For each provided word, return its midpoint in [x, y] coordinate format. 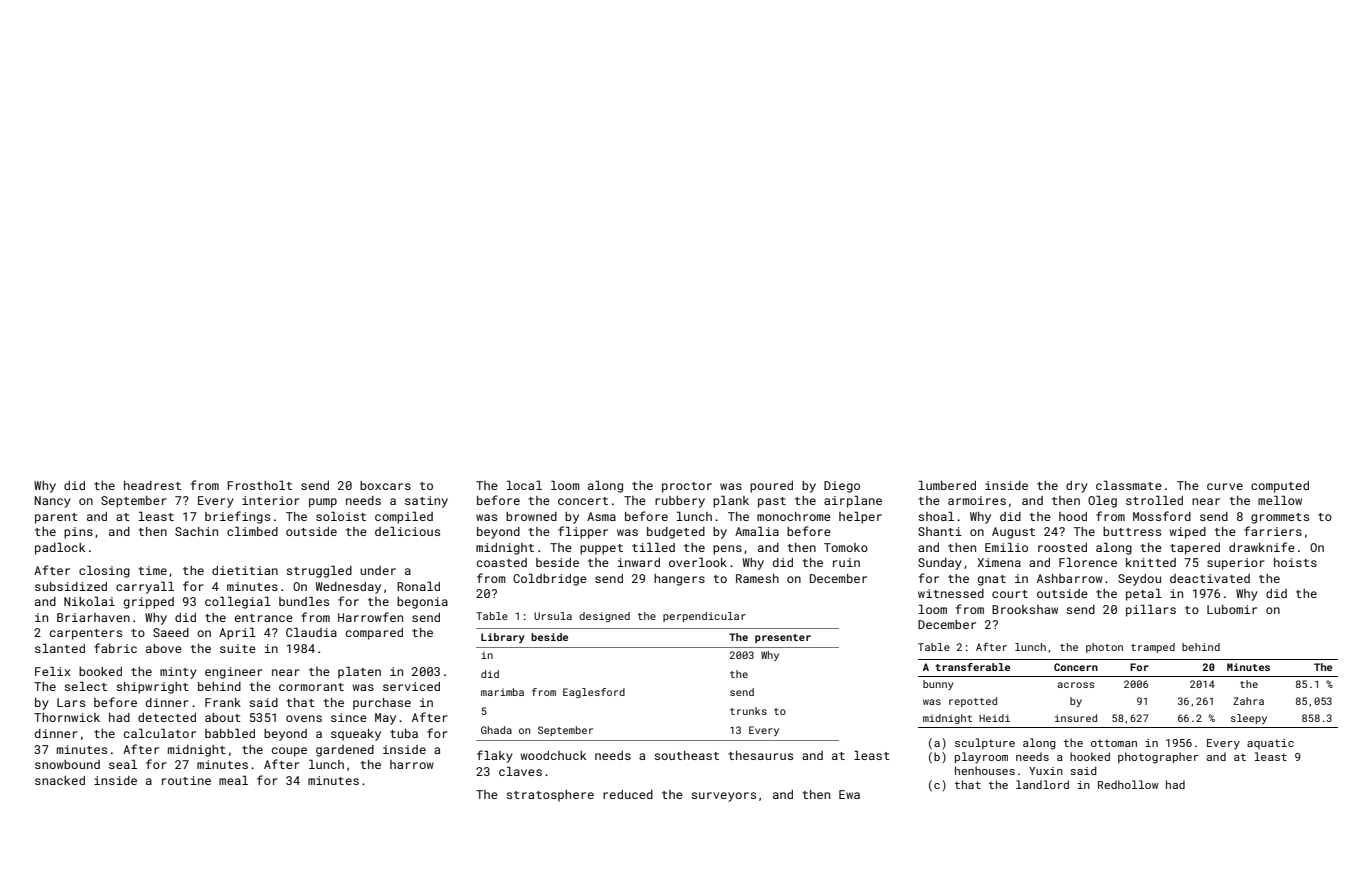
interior [271, 500]
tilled [653, 547]
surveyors [723, 797]
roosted [1062, 547]
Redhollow [1128, 784]
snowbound [67, 764]
